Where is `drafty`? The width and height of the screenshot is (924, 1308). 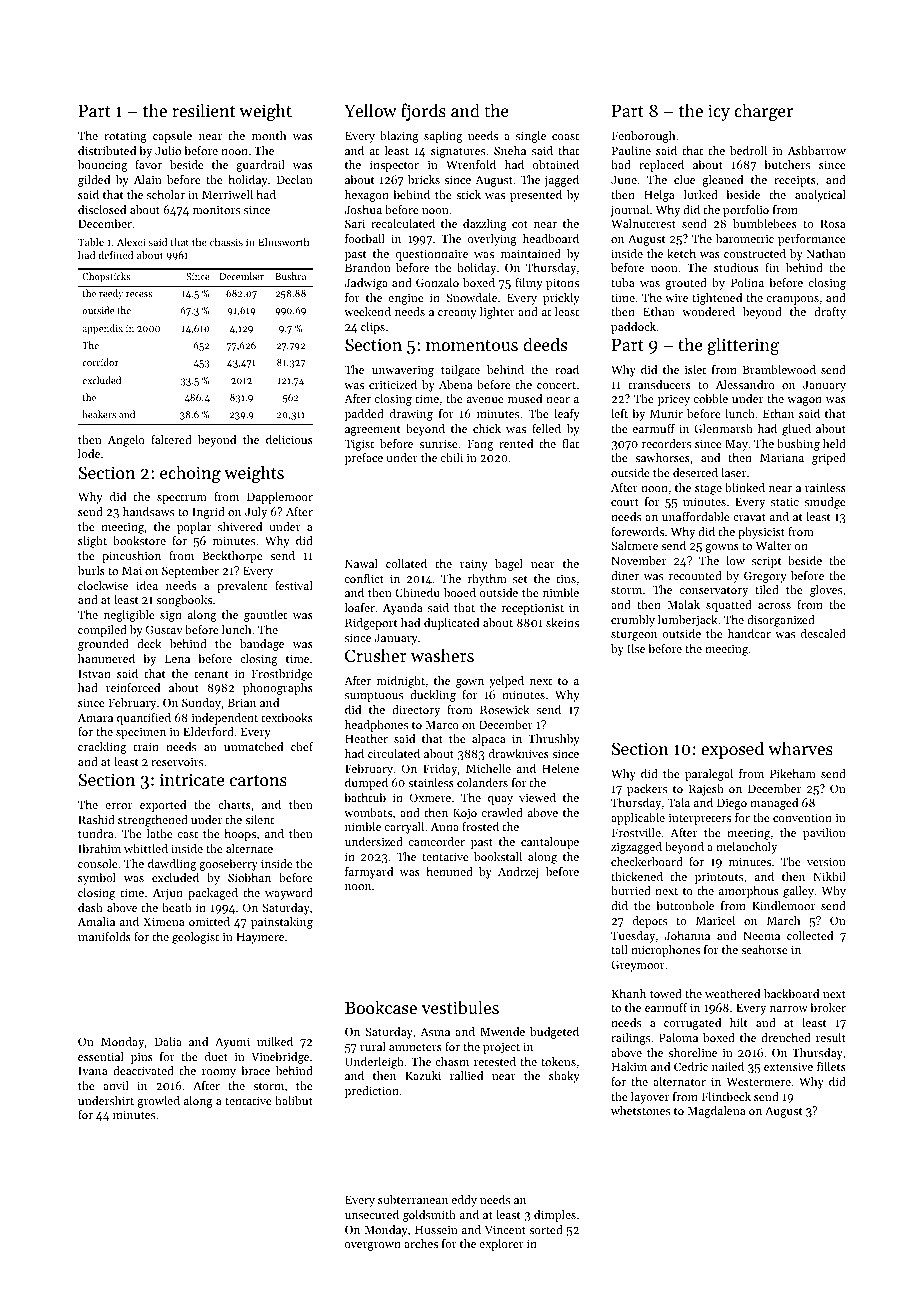 drafty is located at coordinates (830, 313).
